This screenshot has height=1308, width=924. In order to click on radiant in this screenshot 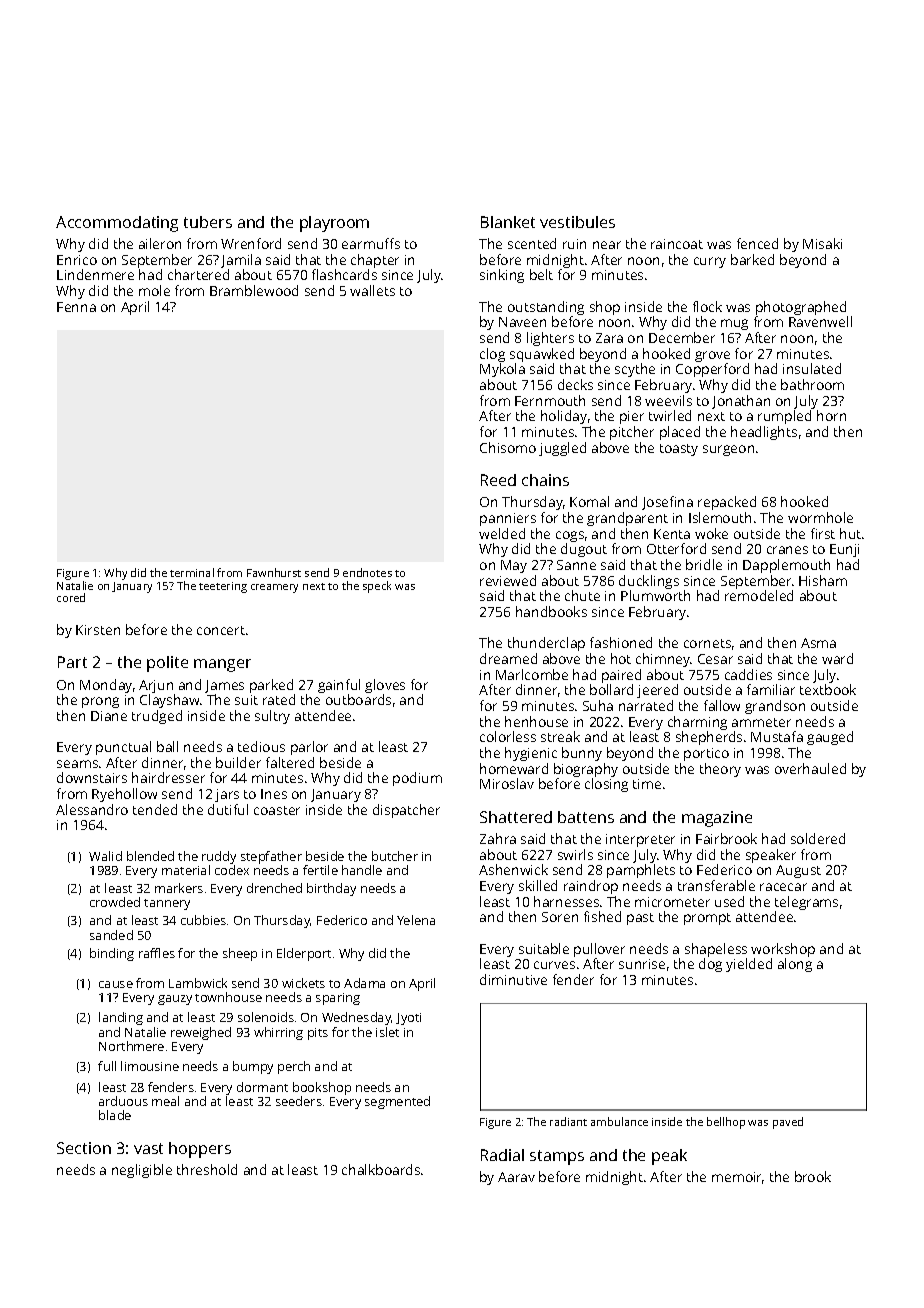, I will do `click(568, 1121)`.
